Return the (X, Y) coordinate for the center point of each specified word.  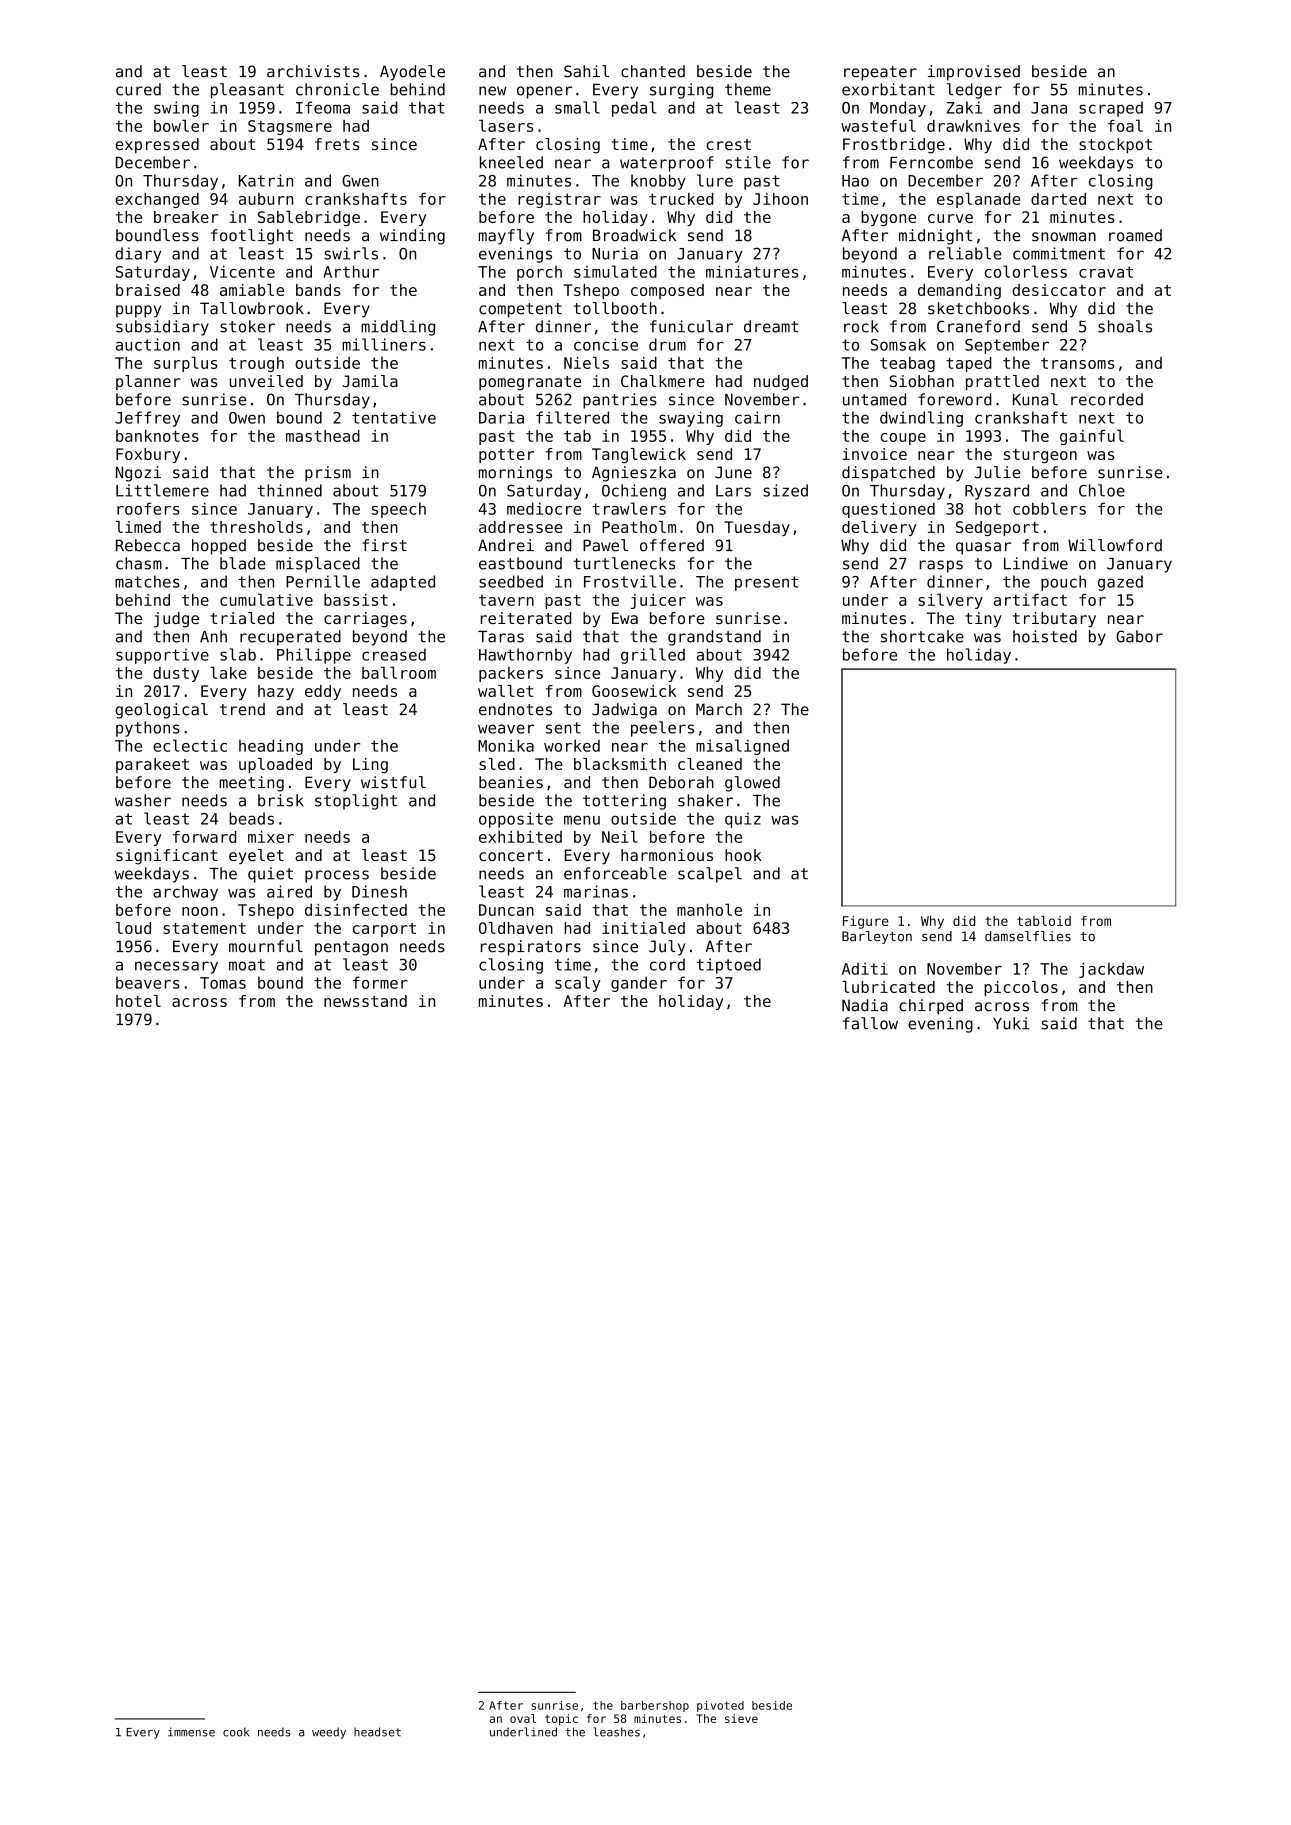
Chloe (1102, 490)
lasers (506, 125)
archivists (313, 71)
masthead (323, 436)
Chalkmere (663, 381)
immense (191, 1732)
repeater (880, 73)
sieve (741, 1718)
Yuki (1011, 1023)
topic (561, 1719)
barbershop (655, 1706)
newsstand (365, 1001)
